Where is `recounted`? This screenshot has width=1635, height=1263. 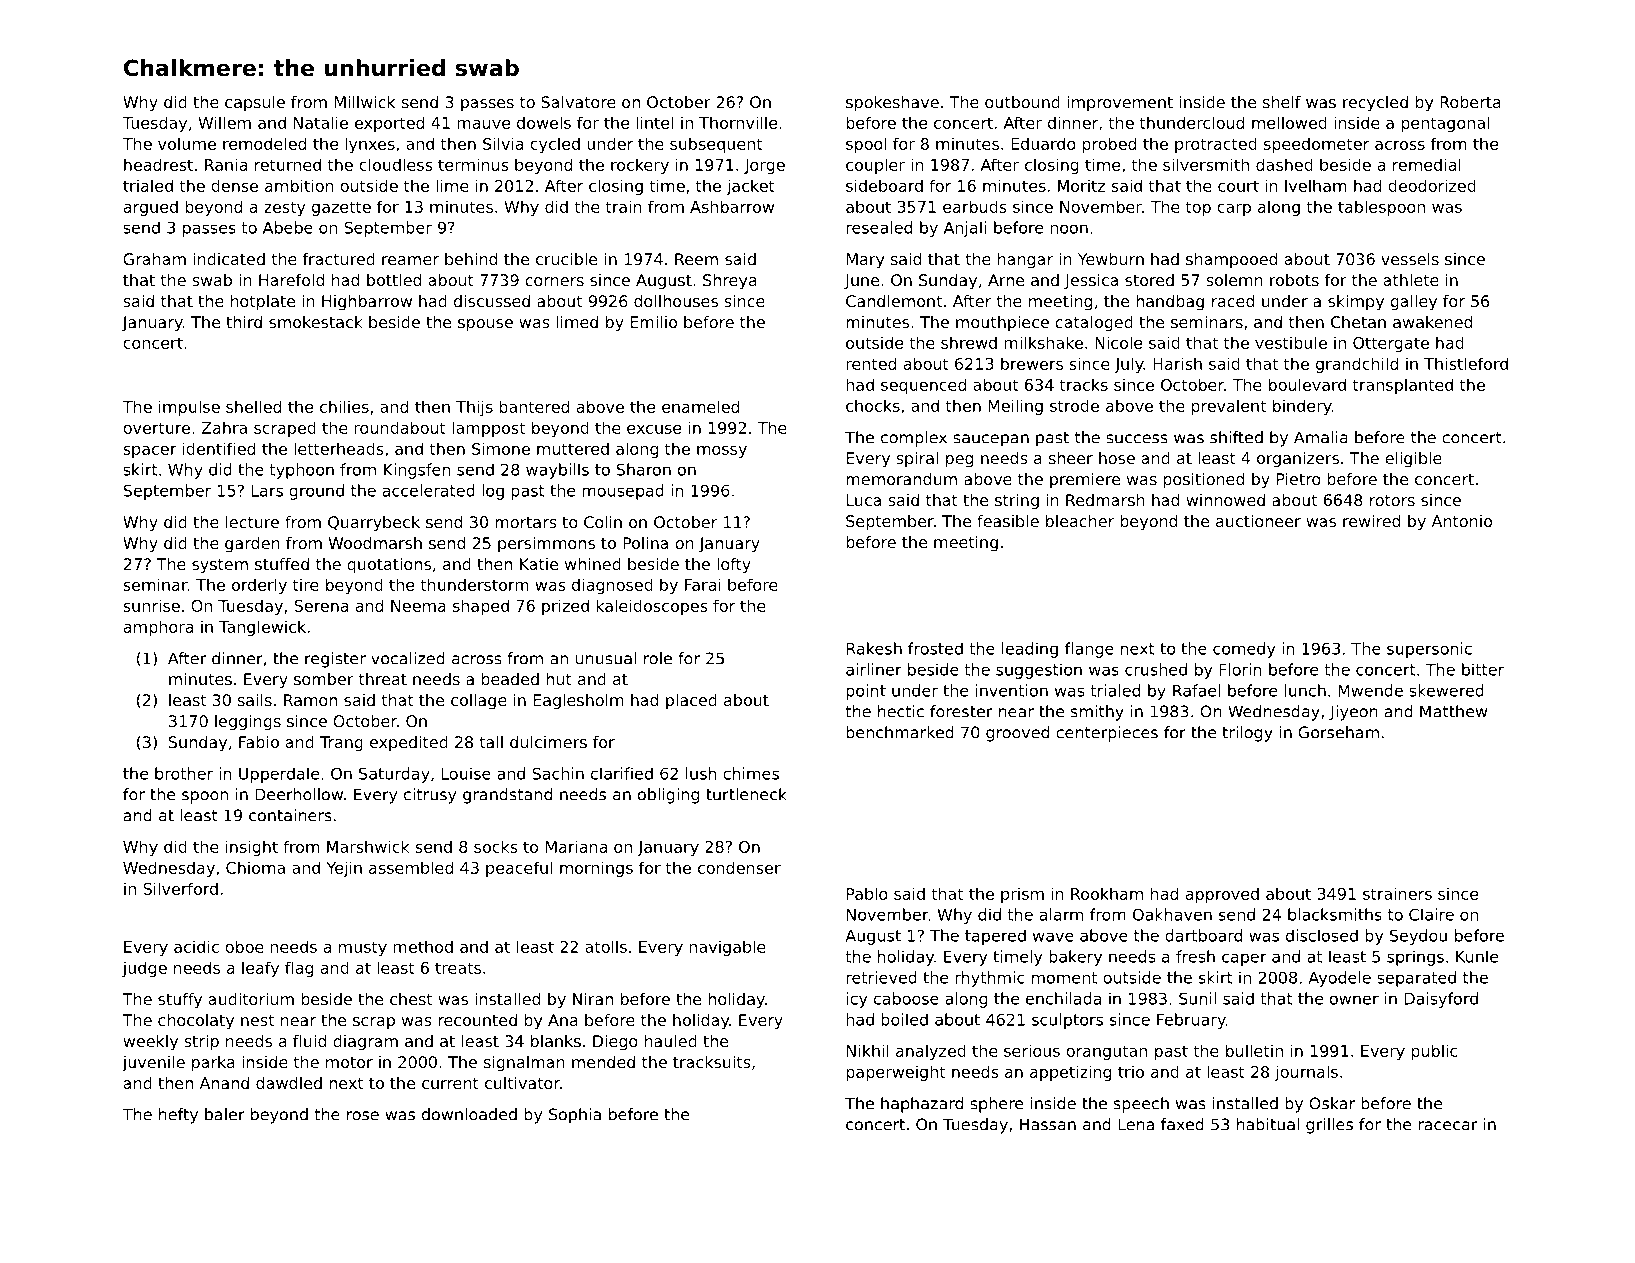
recounted is located at coordinates (477, 1020).
